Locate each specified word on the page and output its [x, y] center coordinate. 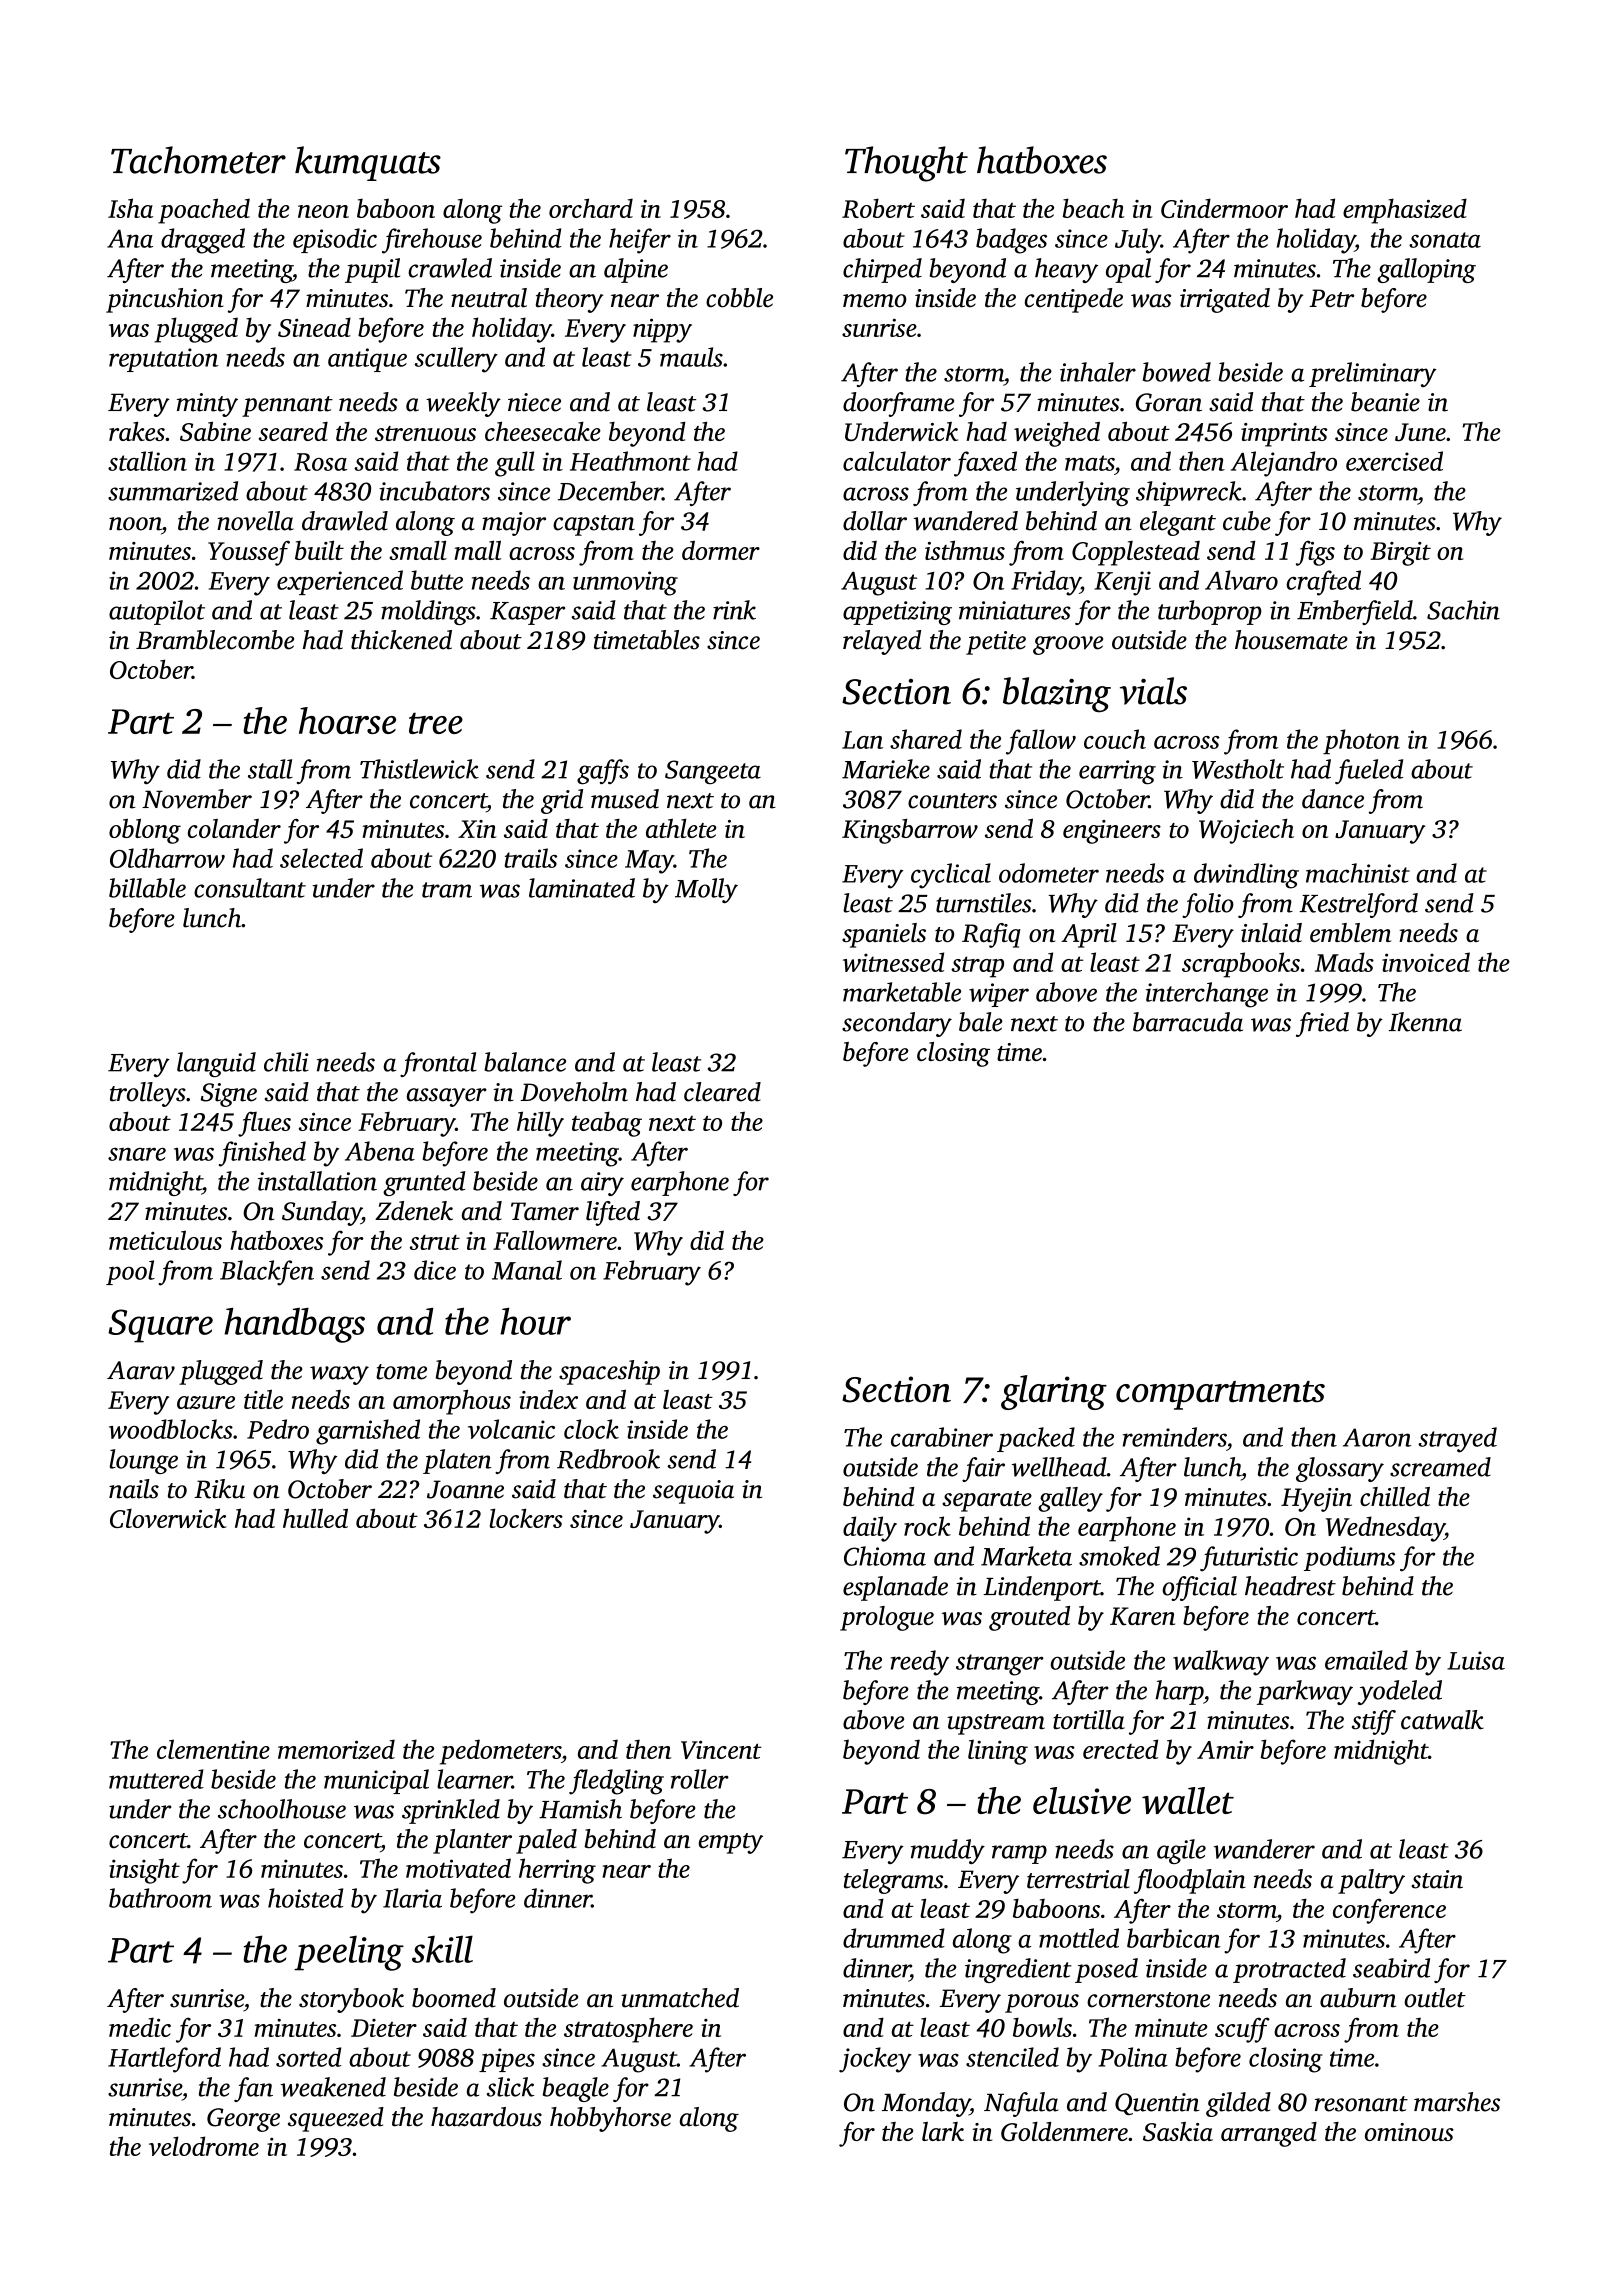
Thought [906, 164]
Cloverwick [168, 1518]
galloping [1426, 270]
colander [234, 828]
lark [943, 2131]
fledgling [616, 1782]
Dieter [384, 2028]
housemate [1291, 640]
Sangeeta [713, 772]
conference [1389, 1911]
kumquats [368, 163]
